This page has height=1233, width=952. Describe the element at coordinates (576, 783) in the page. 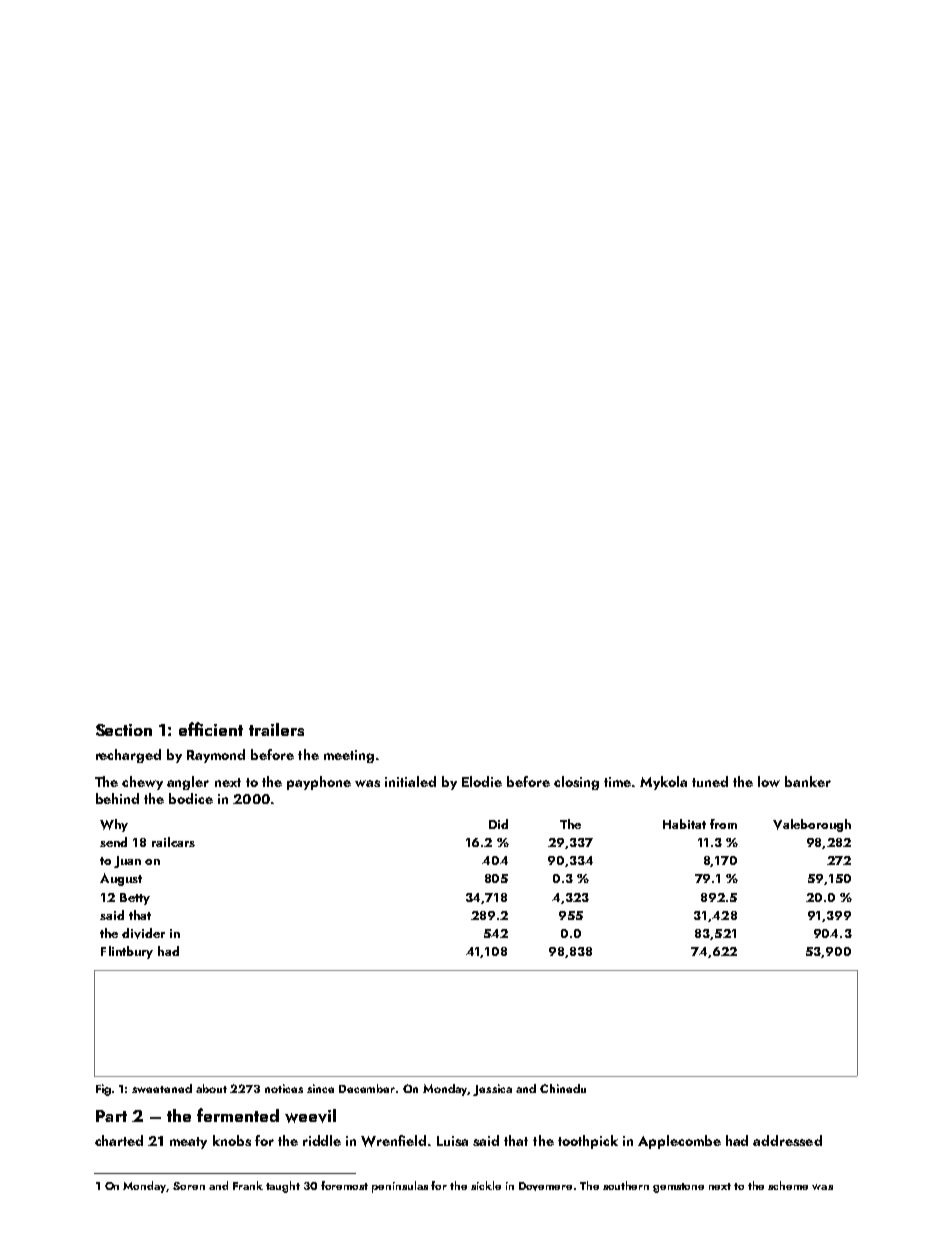

I see `closing` at that location.
